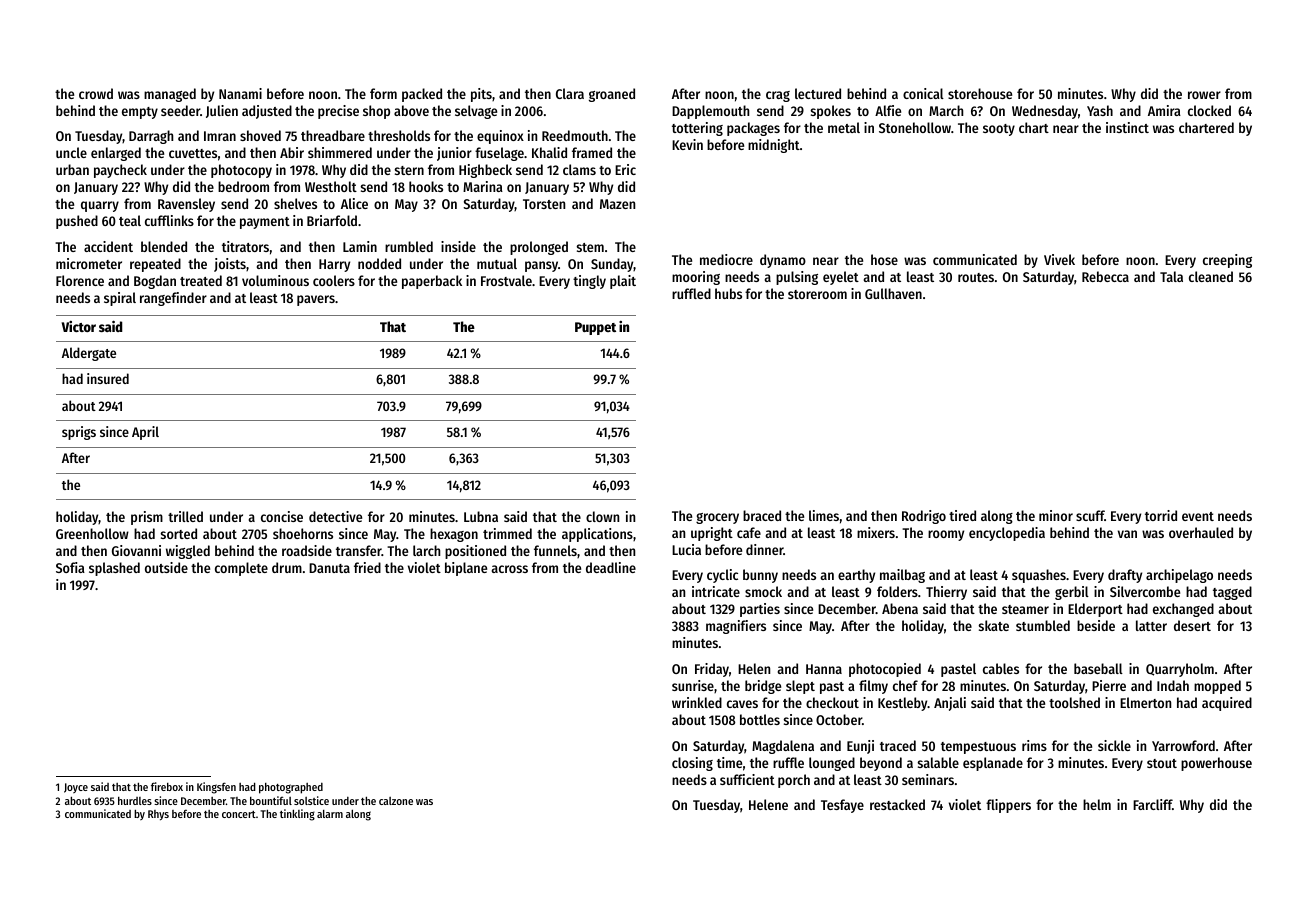  Describe the element at coordinates (693, 685) in the screenshot. I see `sunrise` at that location.
